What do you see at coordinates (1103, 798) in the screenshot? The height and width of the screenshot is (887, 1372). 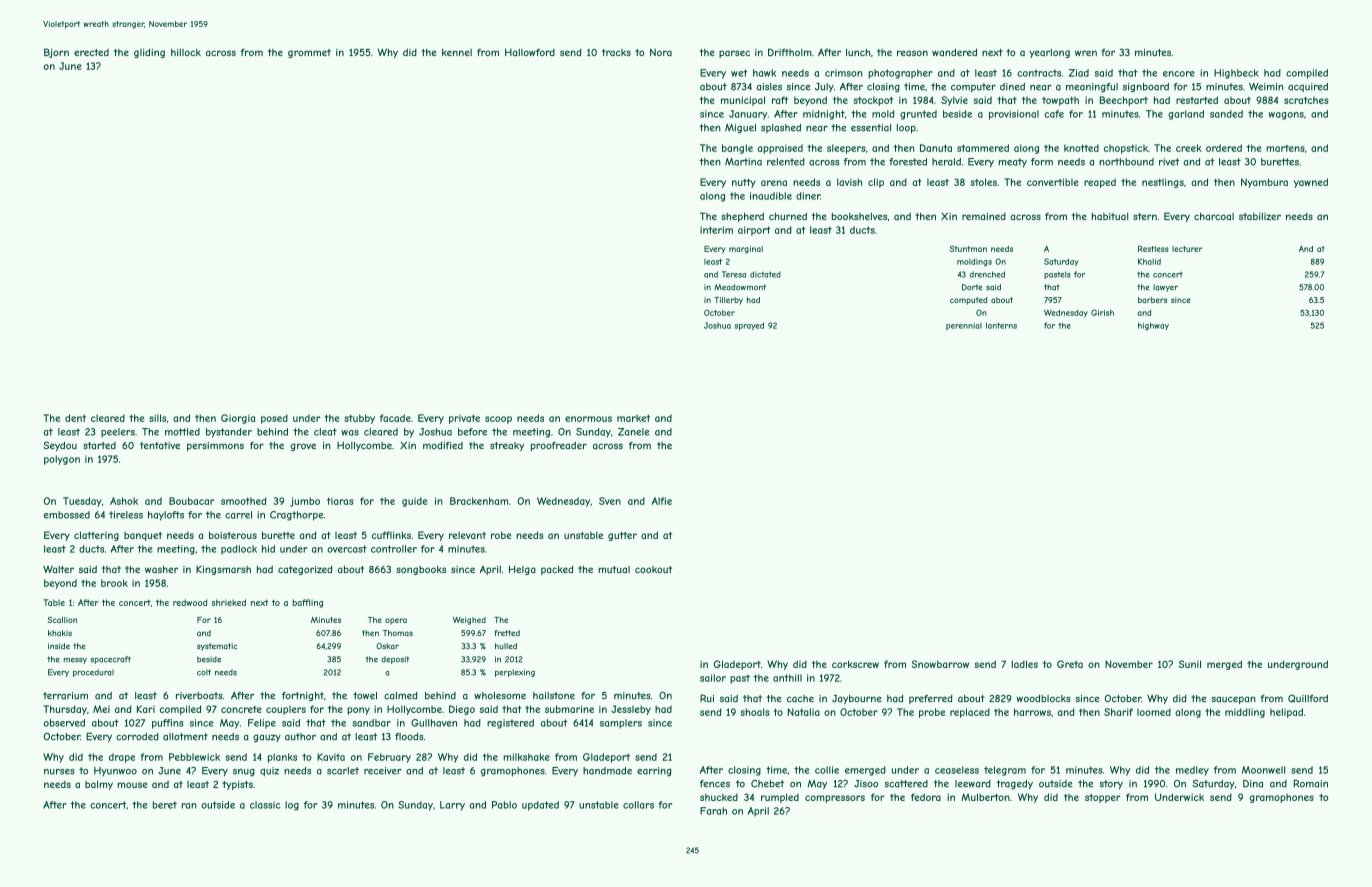 I see `stopper` at bounding box center [1103, 798].
